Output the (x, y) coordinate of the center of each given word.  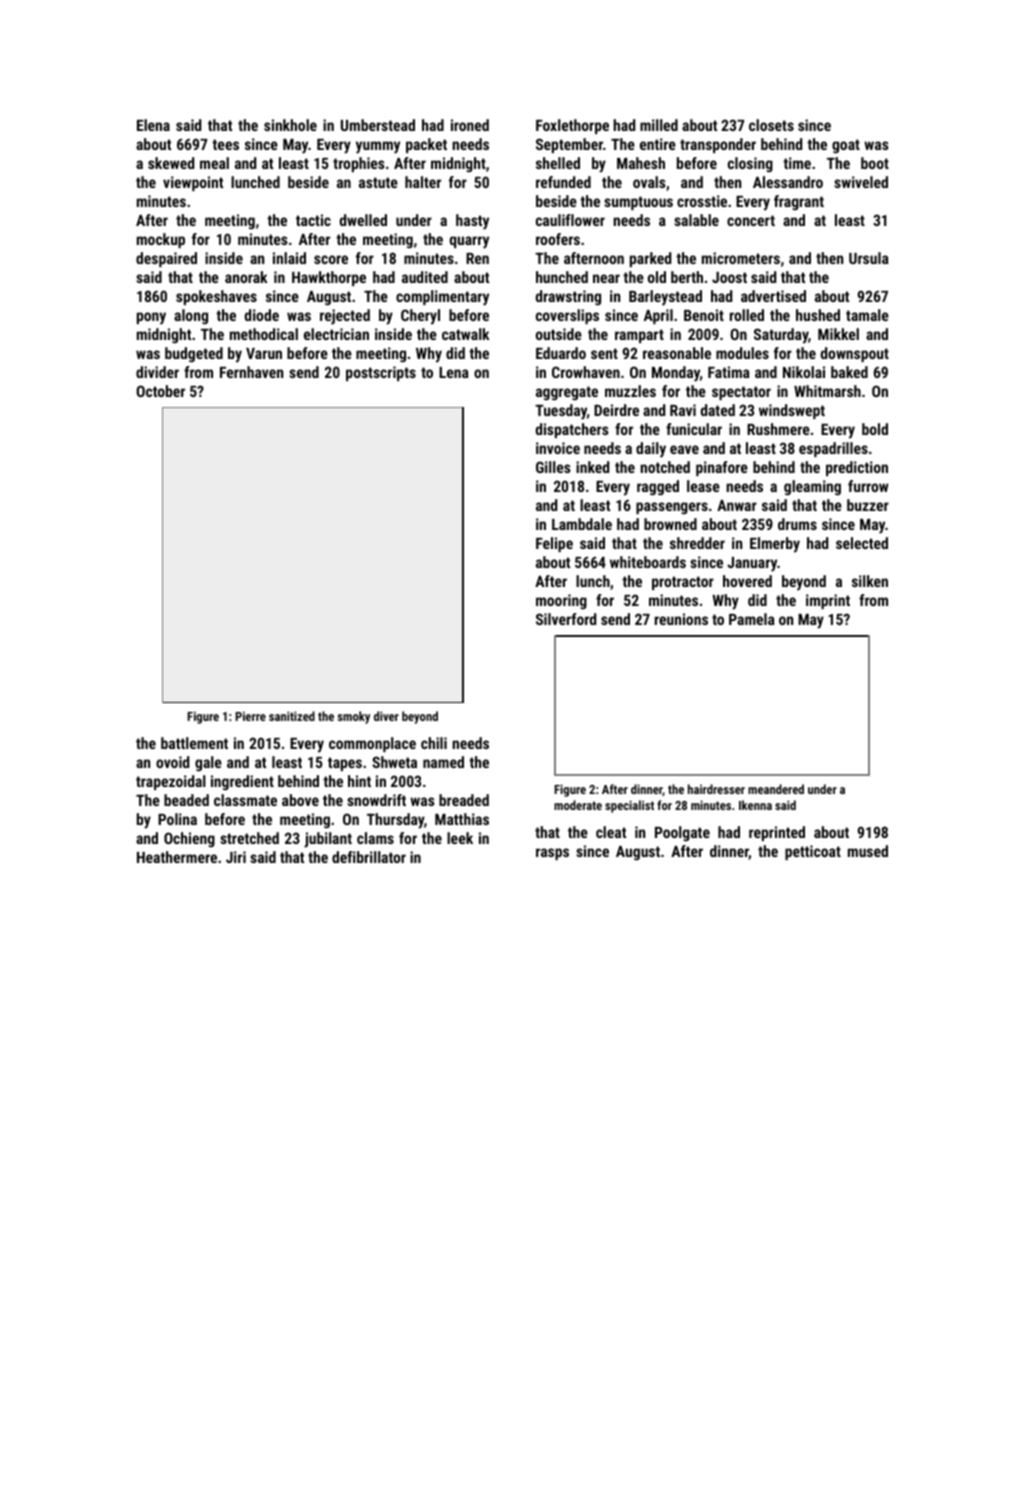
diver (386, 716)
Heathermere (177, 857)
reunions (681, 619)
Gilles (553, 467)
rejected (345, 317)
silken (870, 581)
